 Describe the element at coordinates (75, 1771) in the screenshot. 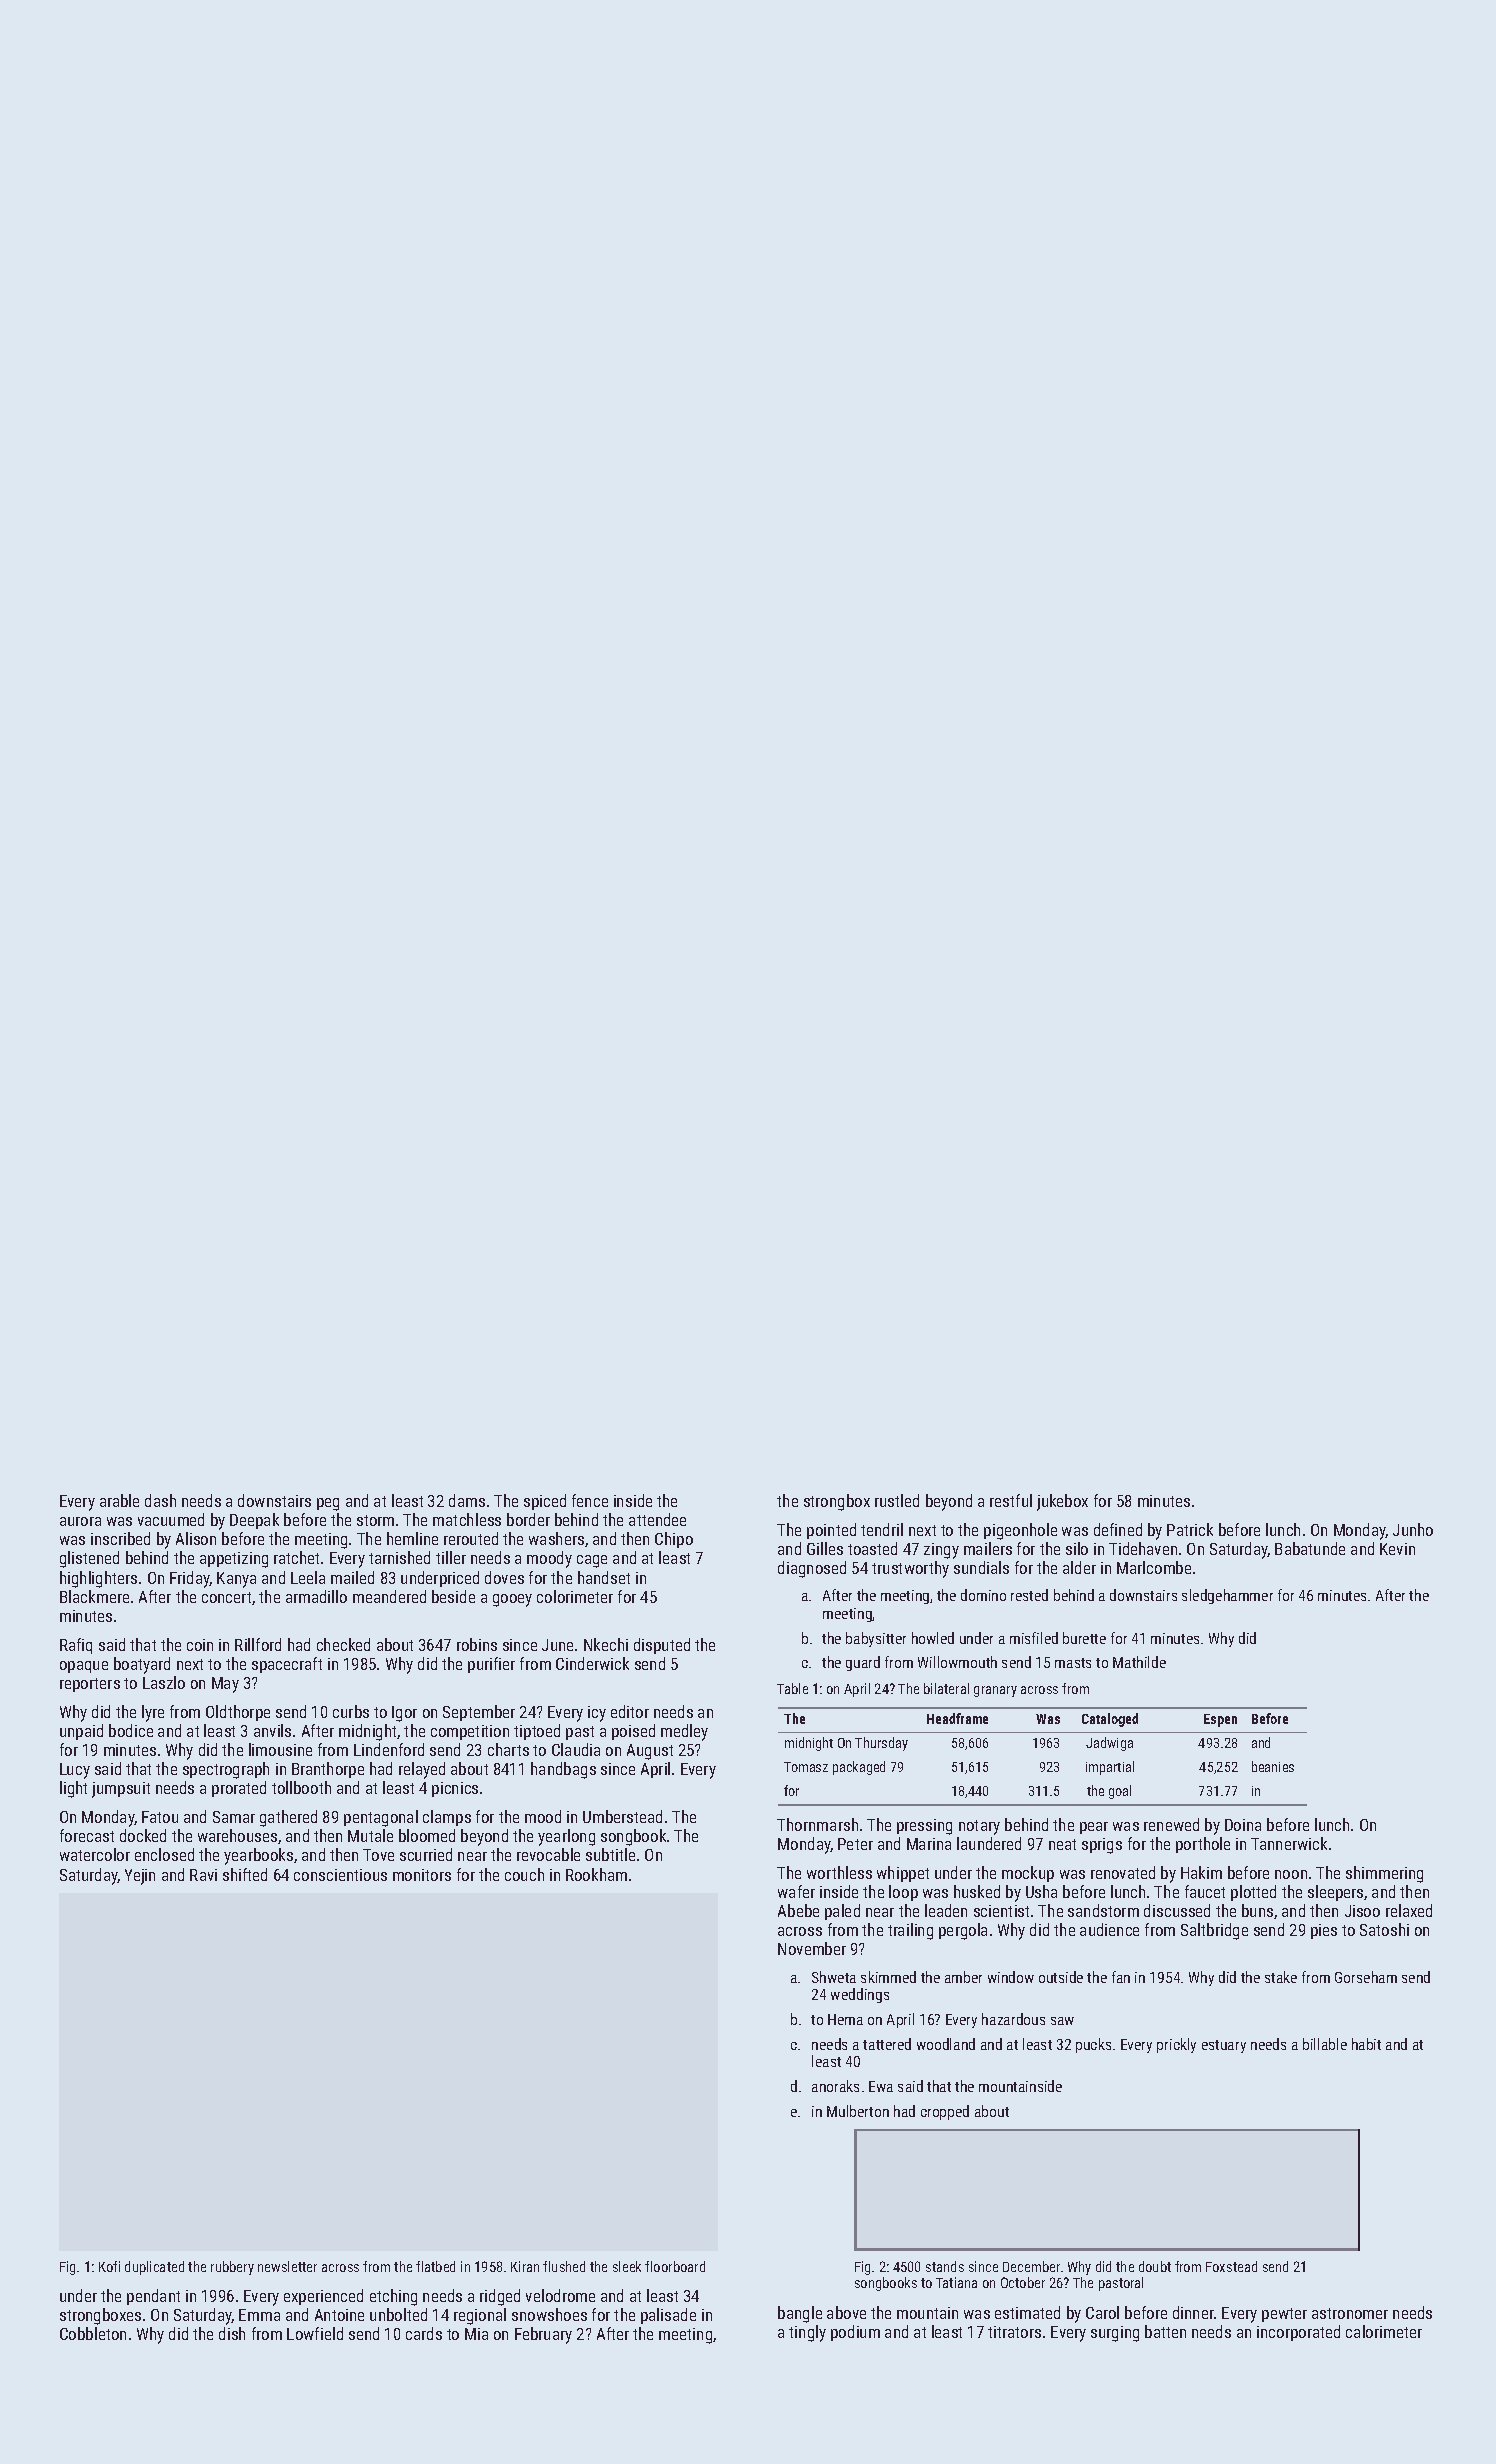

I see `Lucy` at that location.
